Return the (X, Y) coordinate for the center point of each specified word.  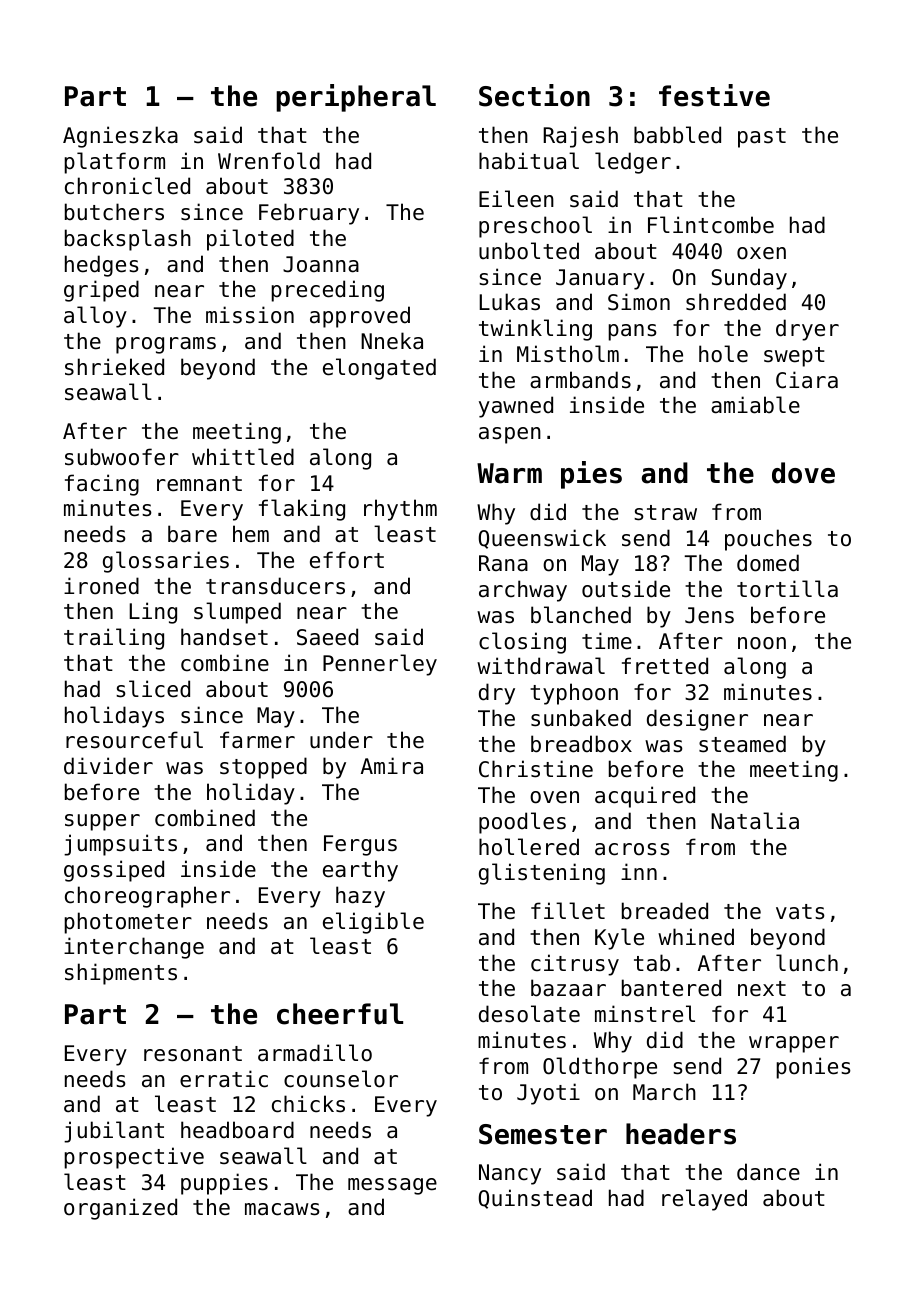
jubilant (114, 1132)
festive (714, 95)
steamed (742, 744)
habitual (529, 161)
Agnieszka (120, 137)
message (392, 1186)
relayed (704, 1200)
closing (522, 643)
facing (102, 485)
